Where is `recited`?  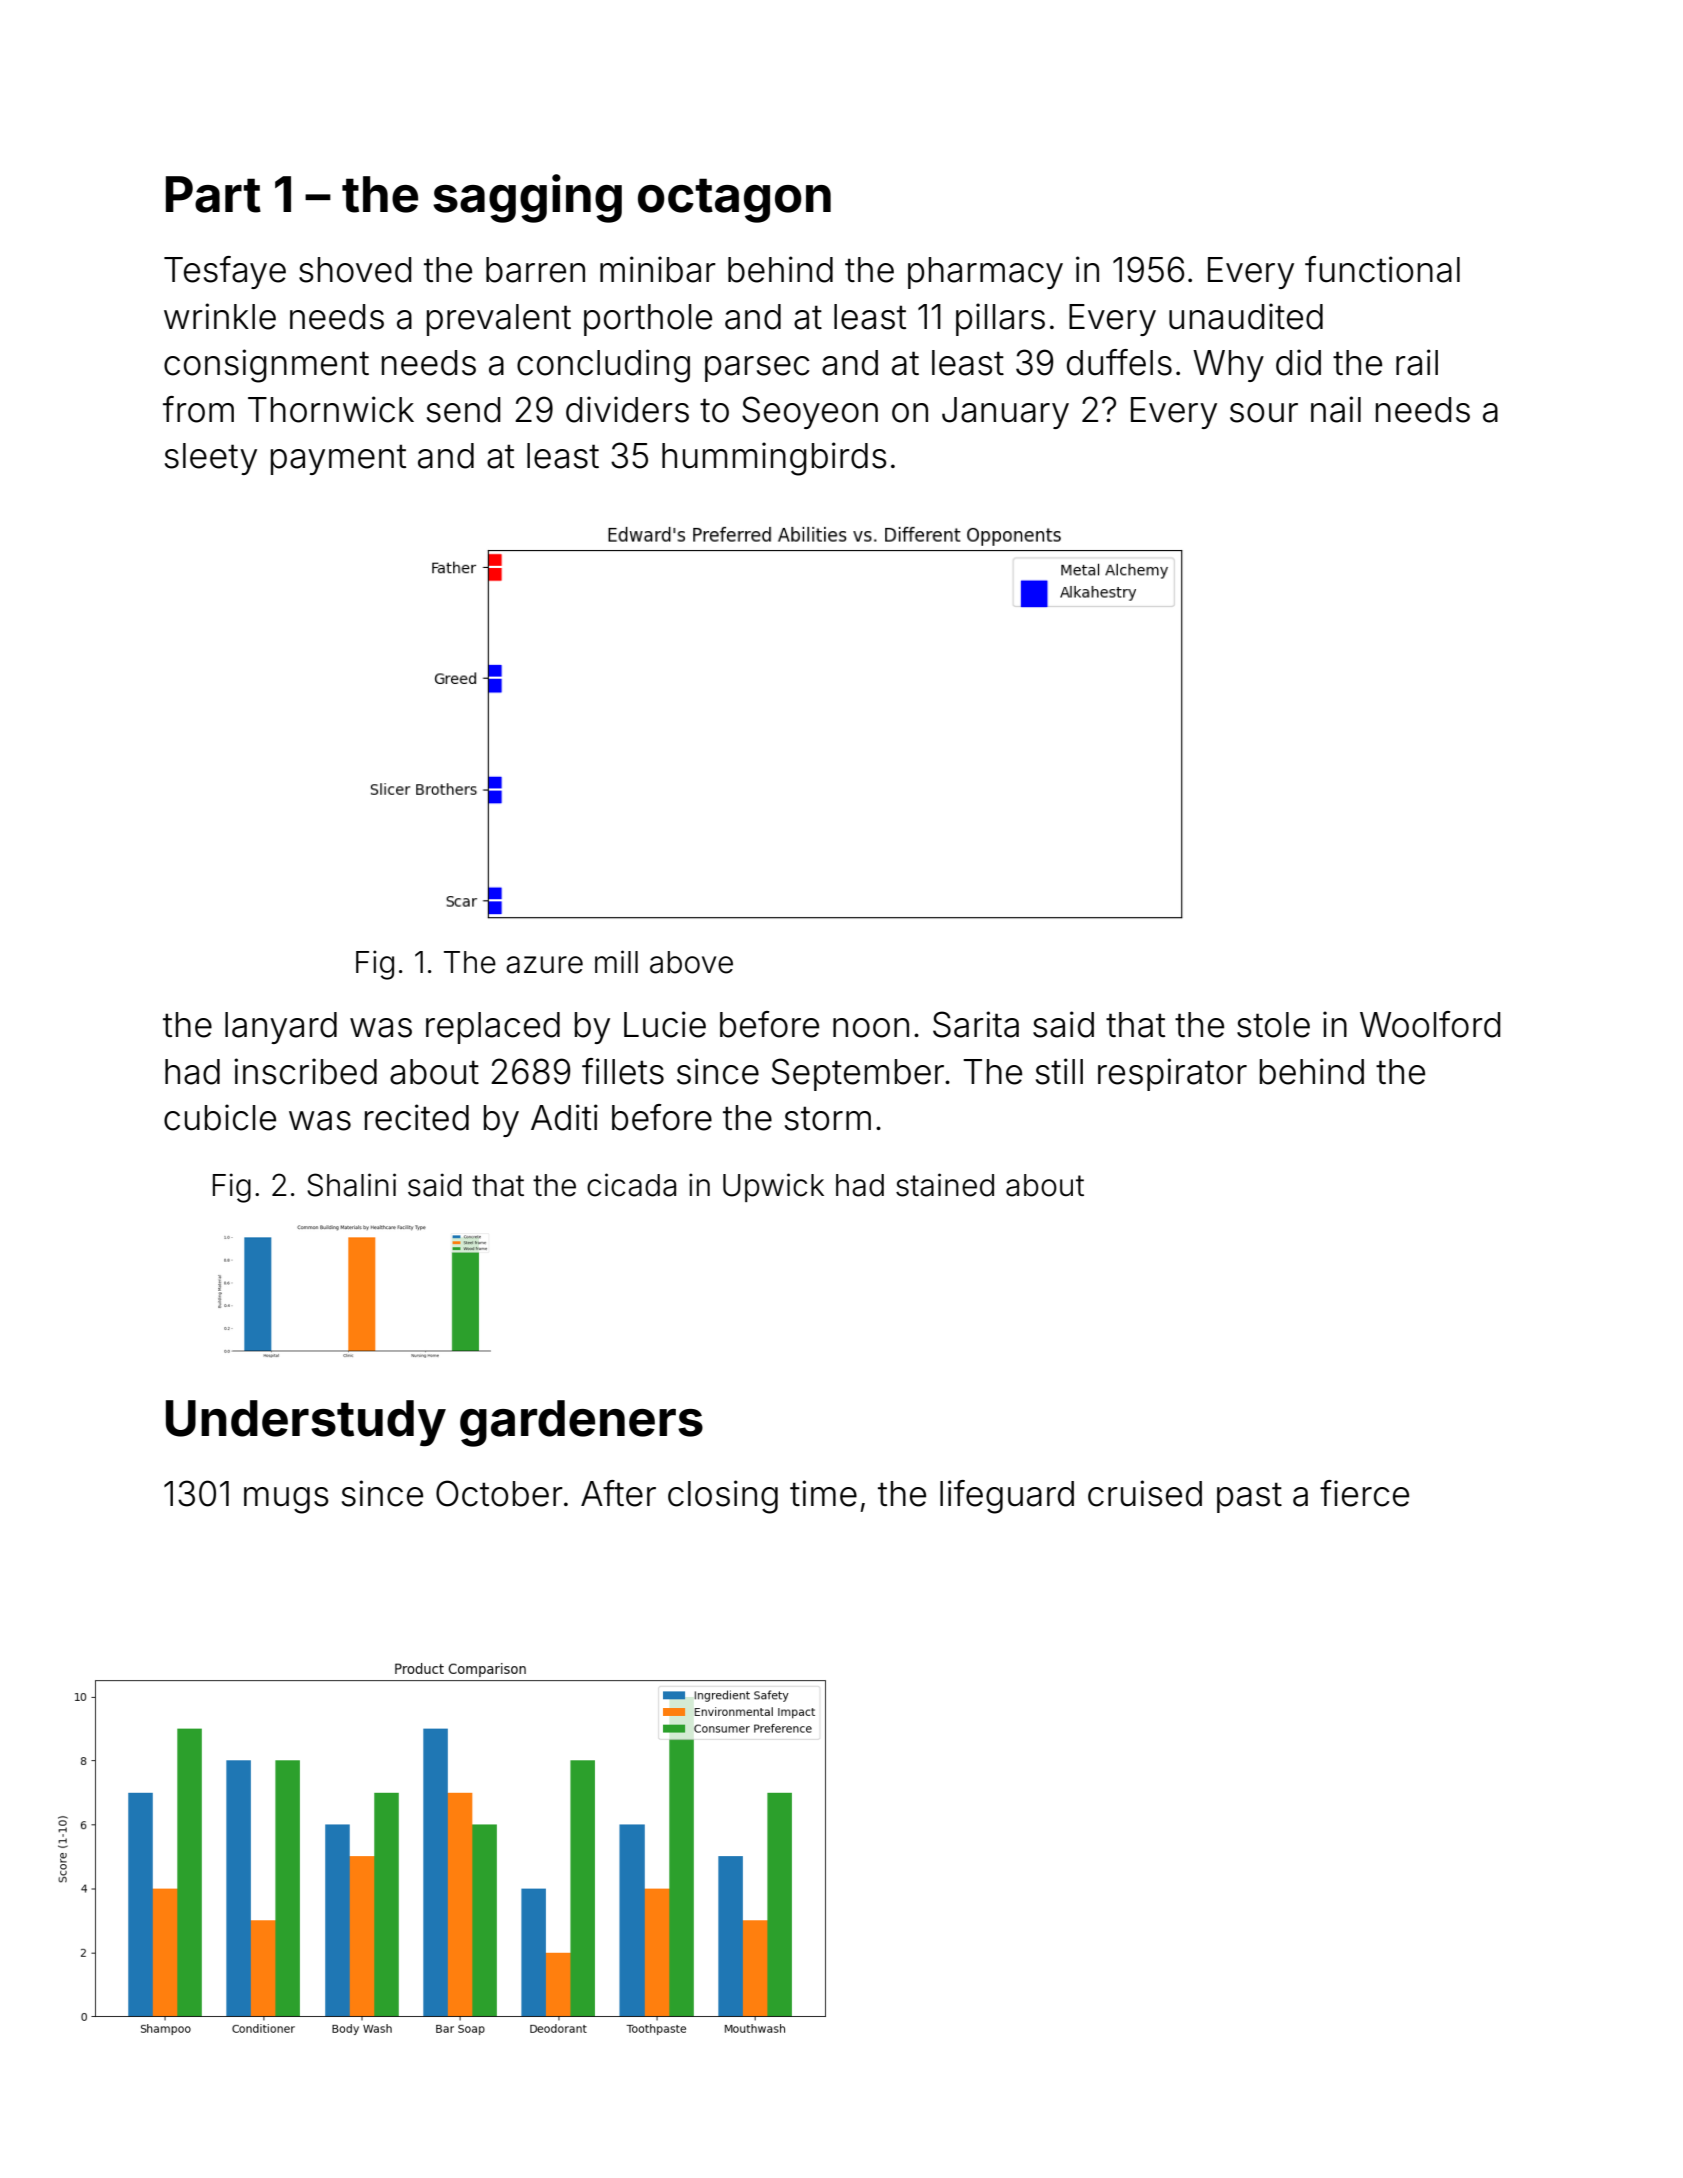 recited is located at coordinates (417, 1117).
